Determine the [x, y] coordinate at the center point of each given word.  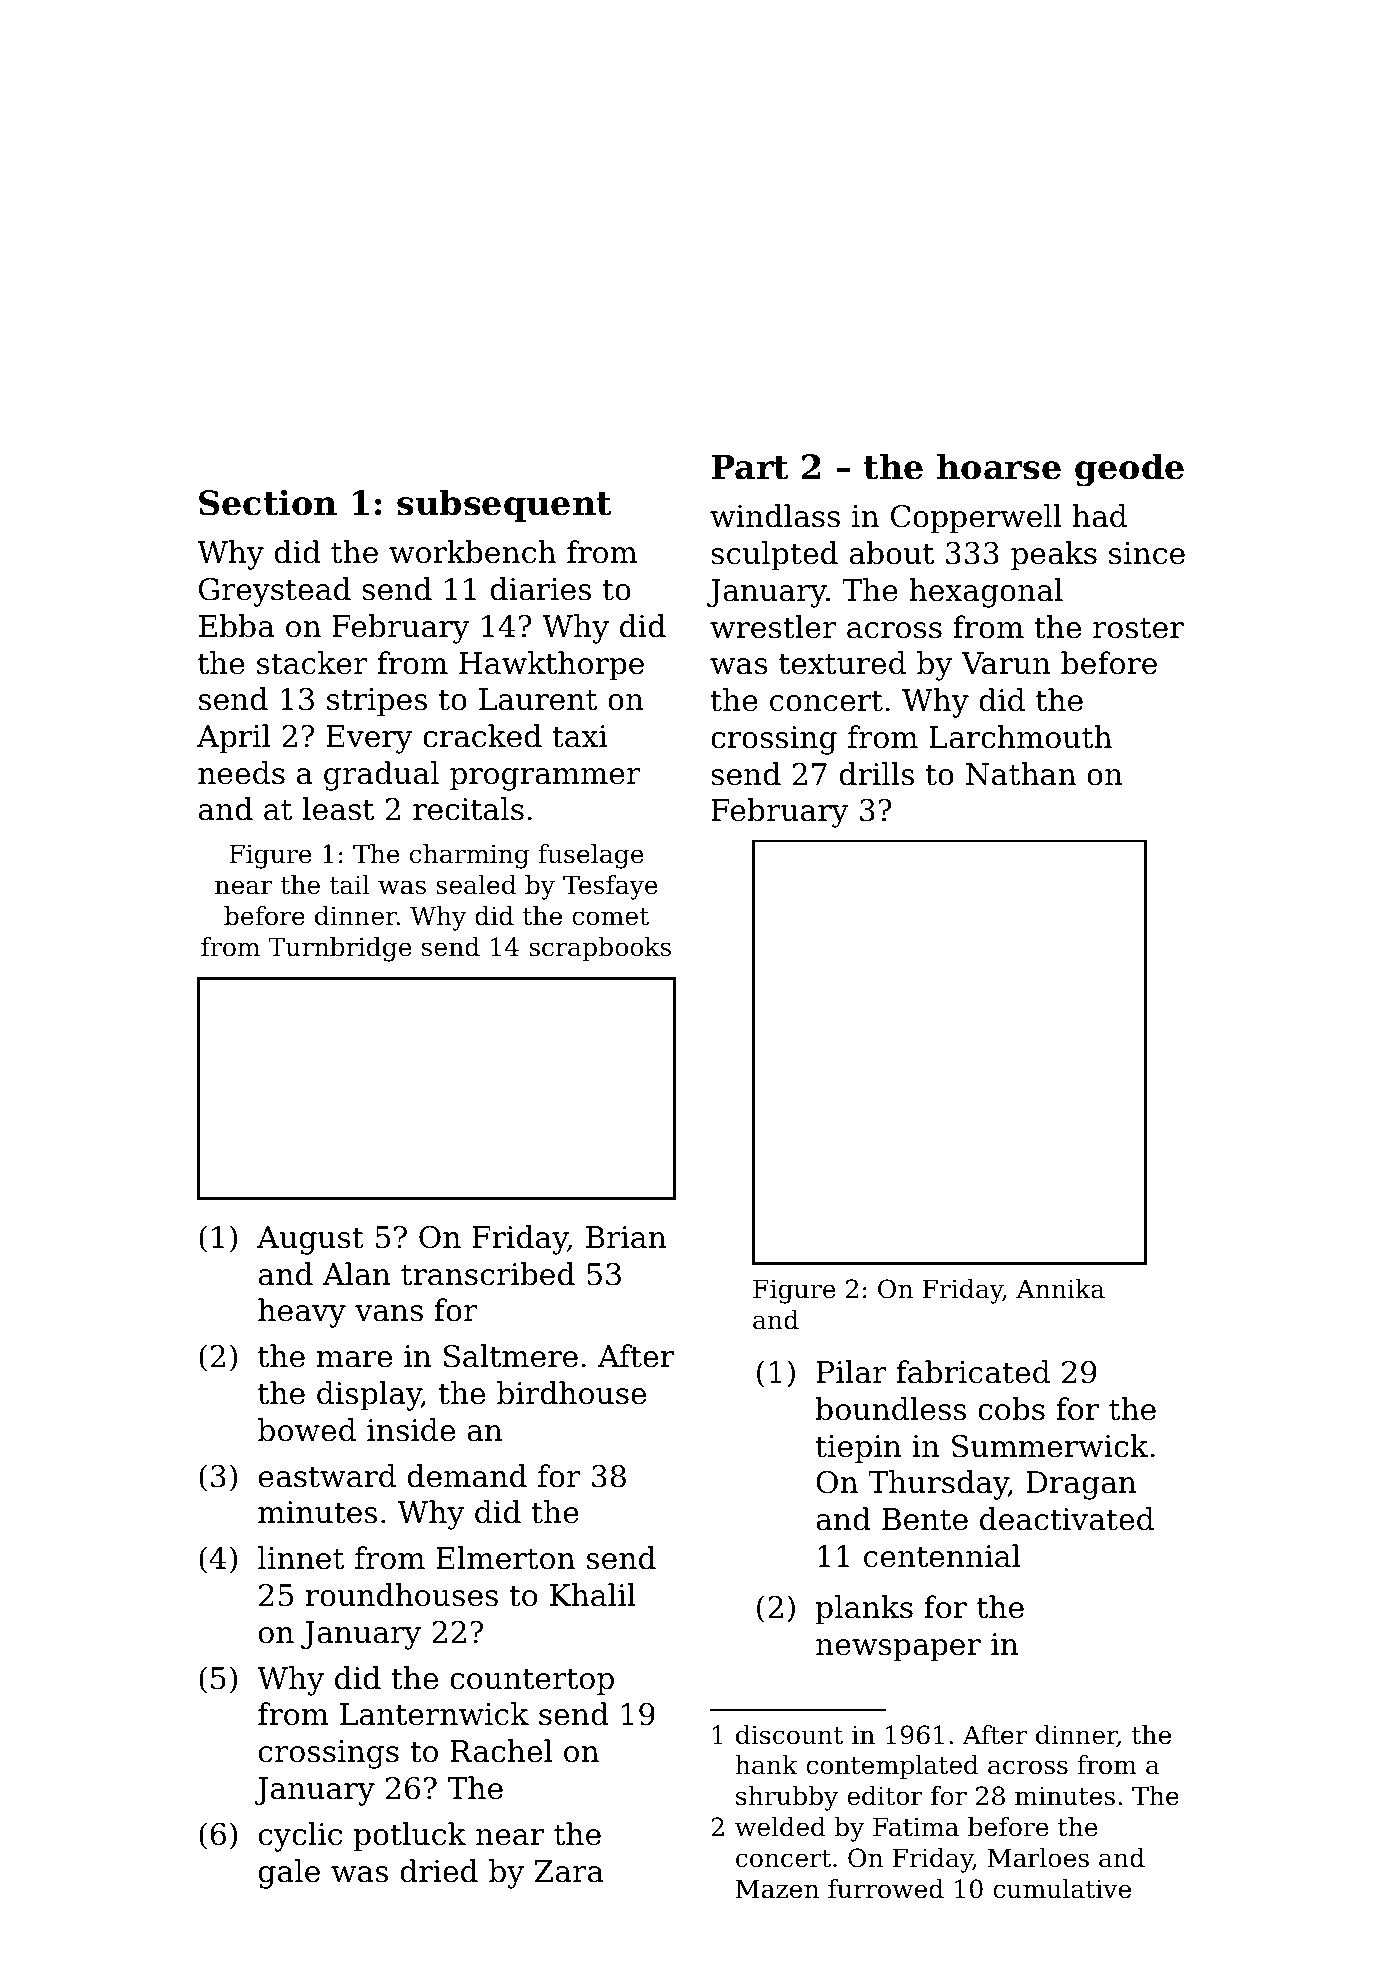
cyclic [300, 1837]
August [310, 1240]
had [1100, 516]
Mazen [777, 1889]
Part [749, 467]
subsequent [504, 505]
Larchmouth [1020, 737]
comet [610, 917]
